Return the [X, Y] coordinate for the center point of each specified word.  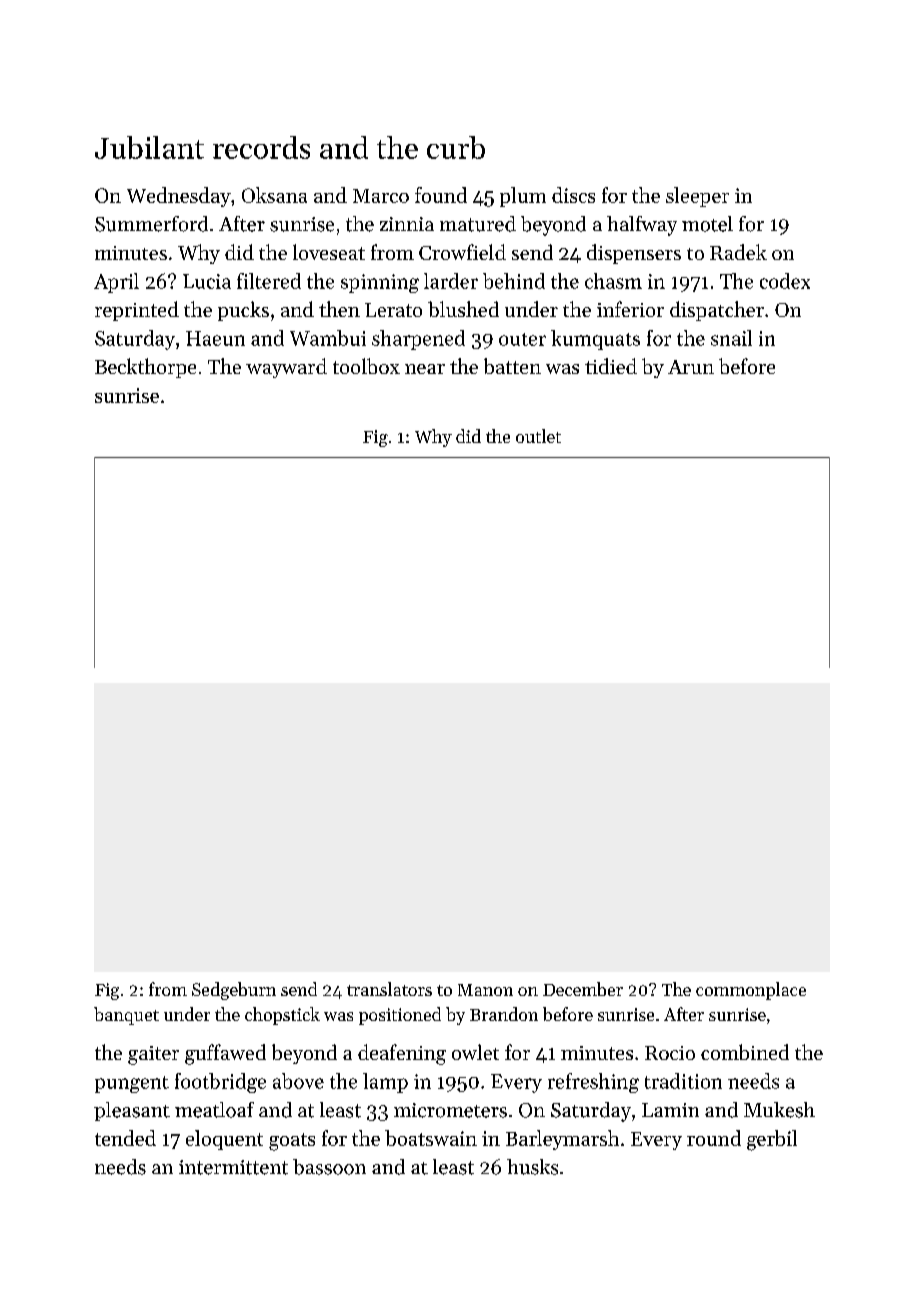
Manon [485, 990]
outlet [538, 436]
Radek [738, 252]
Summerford [151, 224]
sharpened [418, 340]
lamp [385, 1083]
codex [785, 281]
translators [389, 989]
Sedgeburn [234, 991]
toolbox [366, 366]
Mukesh [779, 1110]
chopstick [282, 1016]
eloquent [224, 1140]
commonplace [751, 991]
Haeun [215, 338]
